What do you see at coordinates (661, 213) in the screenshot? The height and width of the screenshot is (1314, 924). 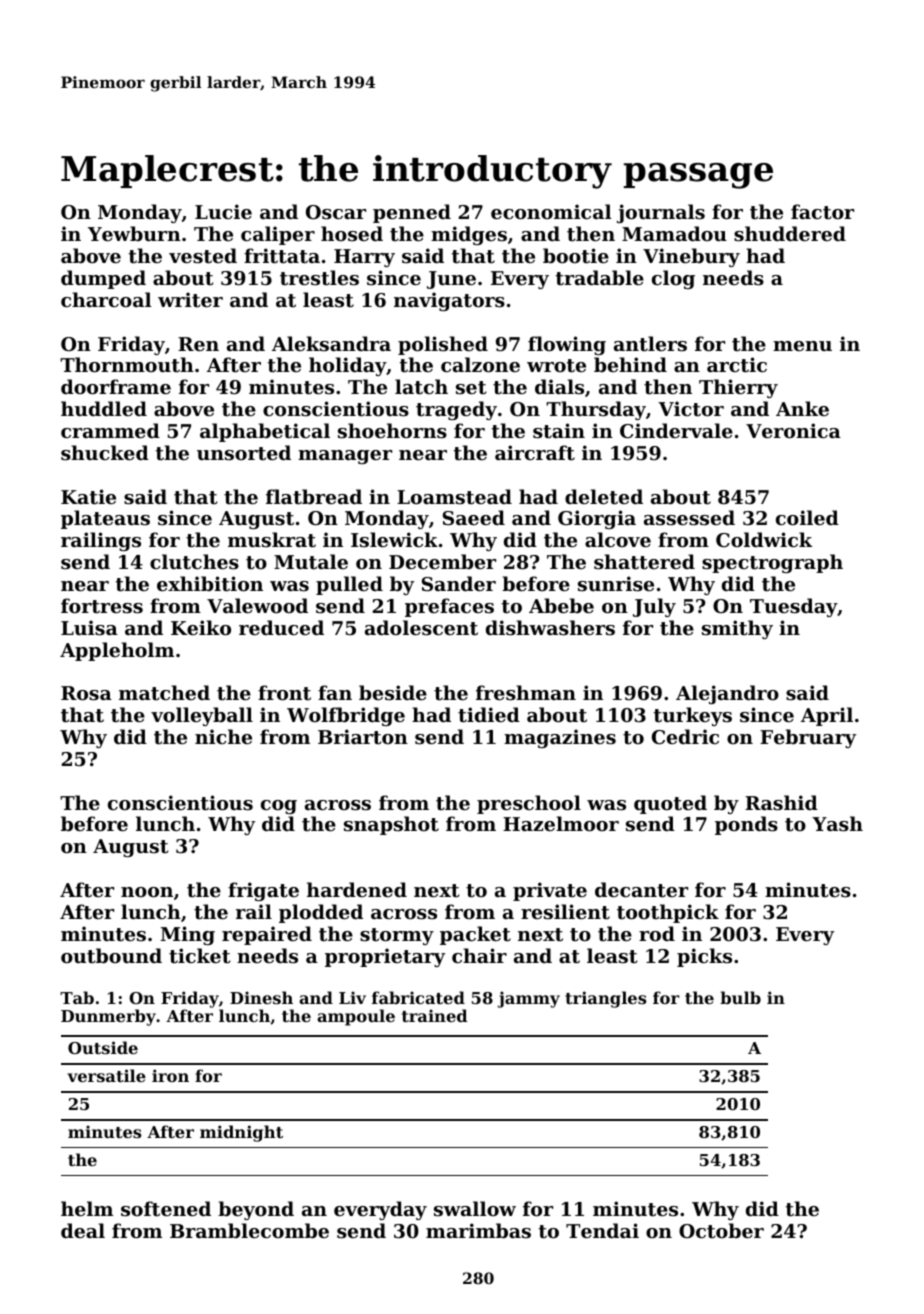 I see `journals` at bounding box center [661, 213].
